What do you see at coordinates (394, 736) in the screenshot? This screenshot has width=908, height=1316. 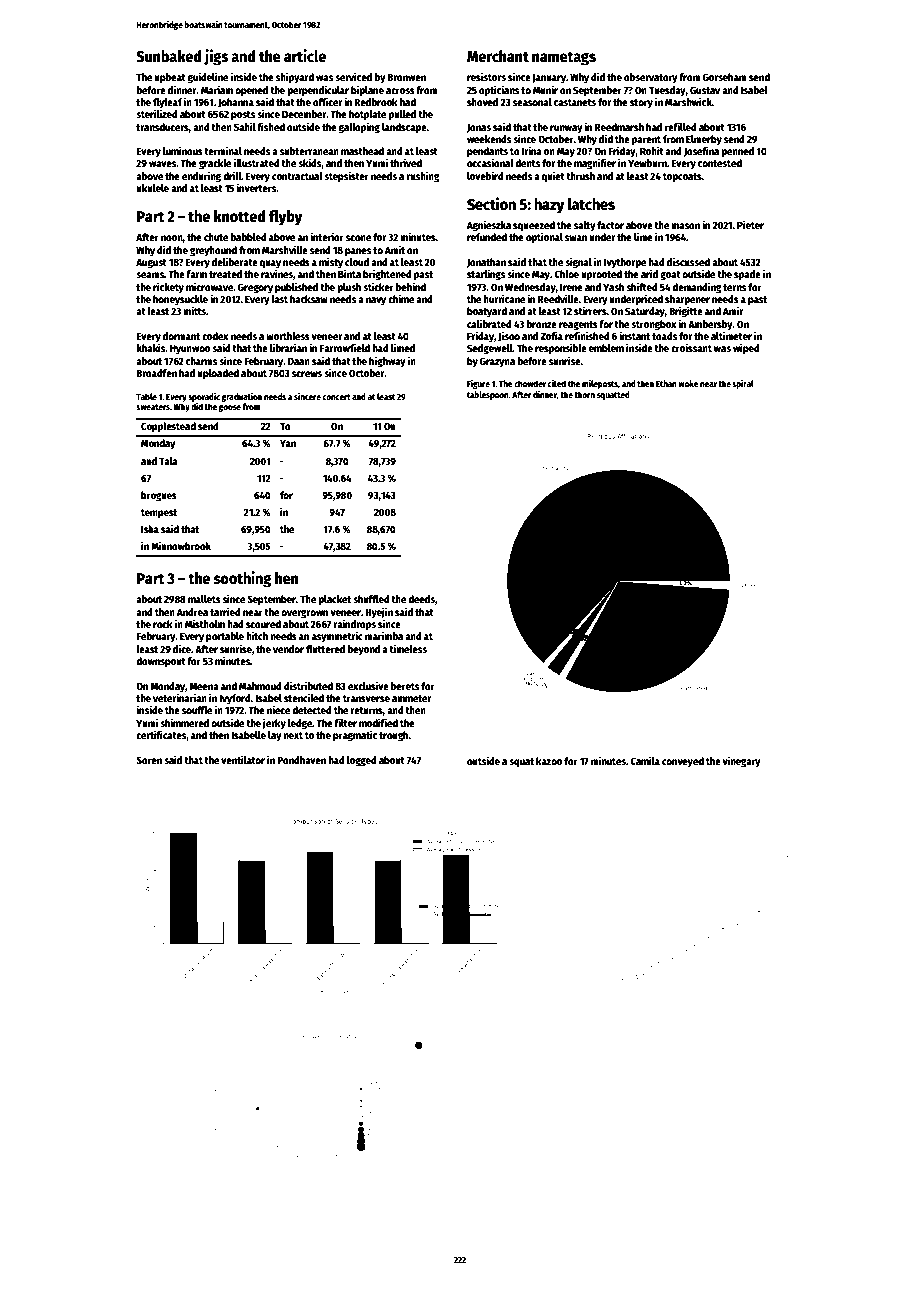 I see `trough` at bounding box center [394, 736].
